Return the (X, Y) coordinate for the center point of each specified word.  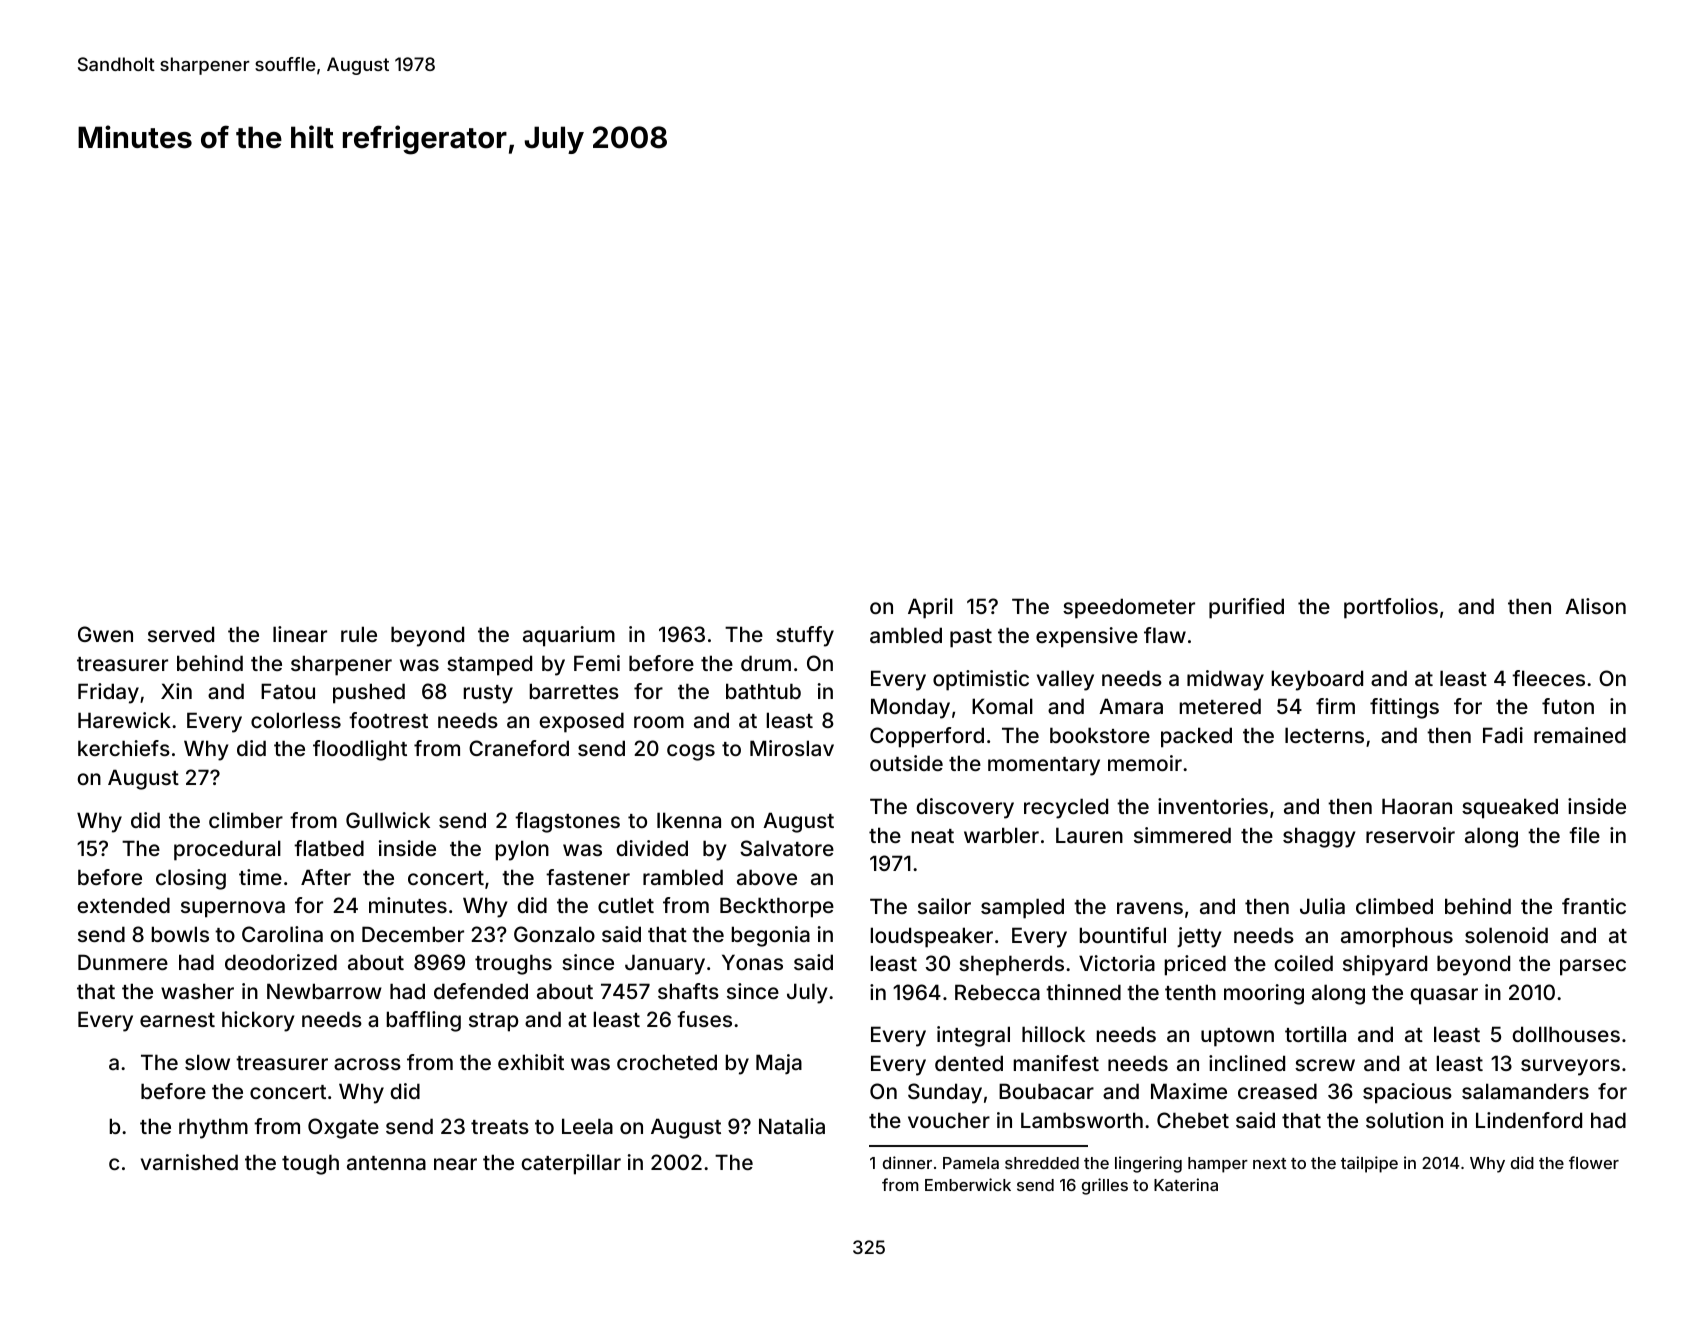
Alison (1595, 606)
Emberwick (968, 1184)
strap (493, 1022)
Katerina (1186, 1184)
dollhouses (1566, 1034)
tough (310, 1164)
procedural (227, 850)
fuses (704, 1019)
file (1584, 835)
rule (359, 634)
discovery (965, 808)
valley (1065, 680)
